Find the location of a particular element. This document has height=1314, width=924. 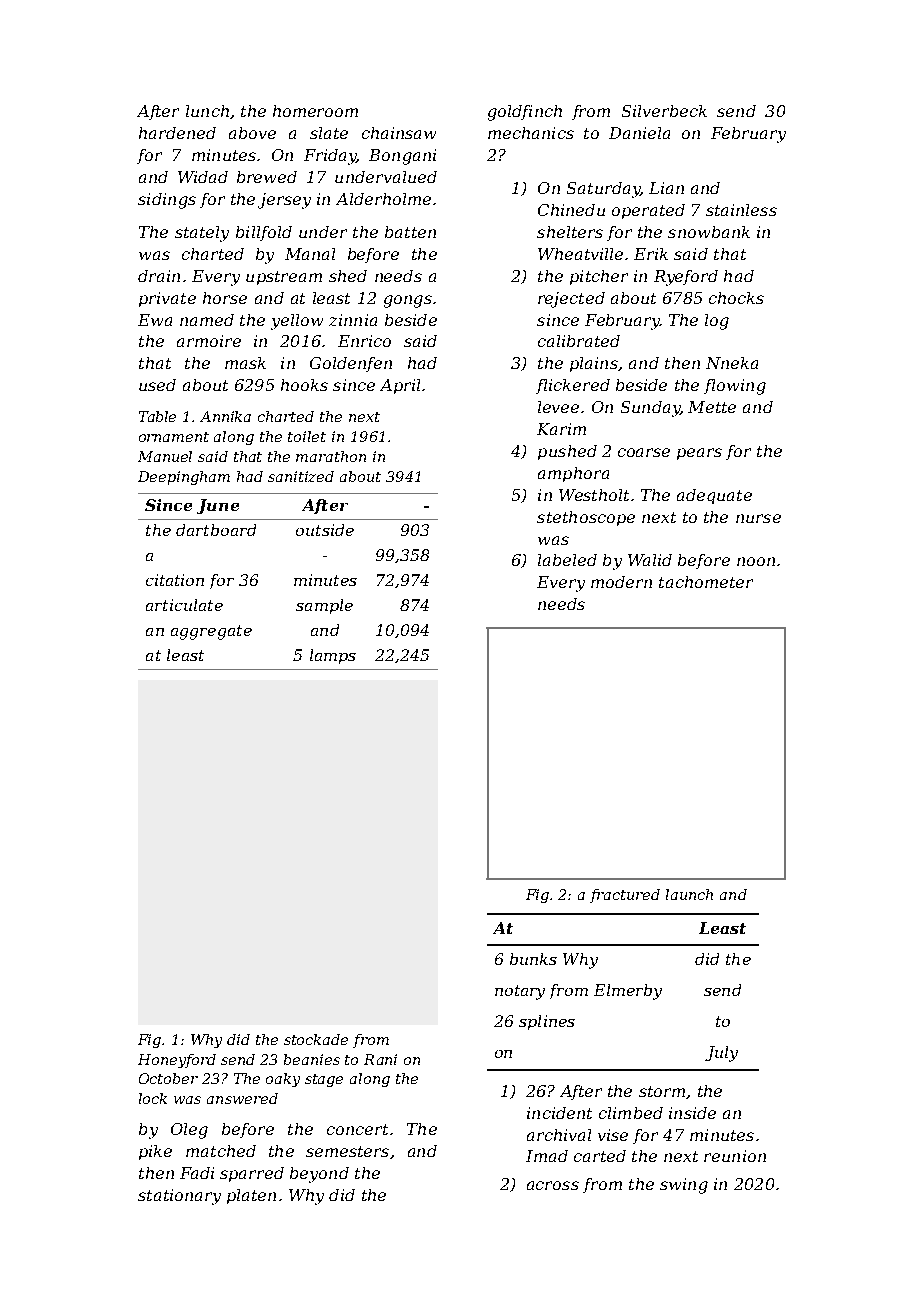

fractured is located at coordinates (625, 896).
